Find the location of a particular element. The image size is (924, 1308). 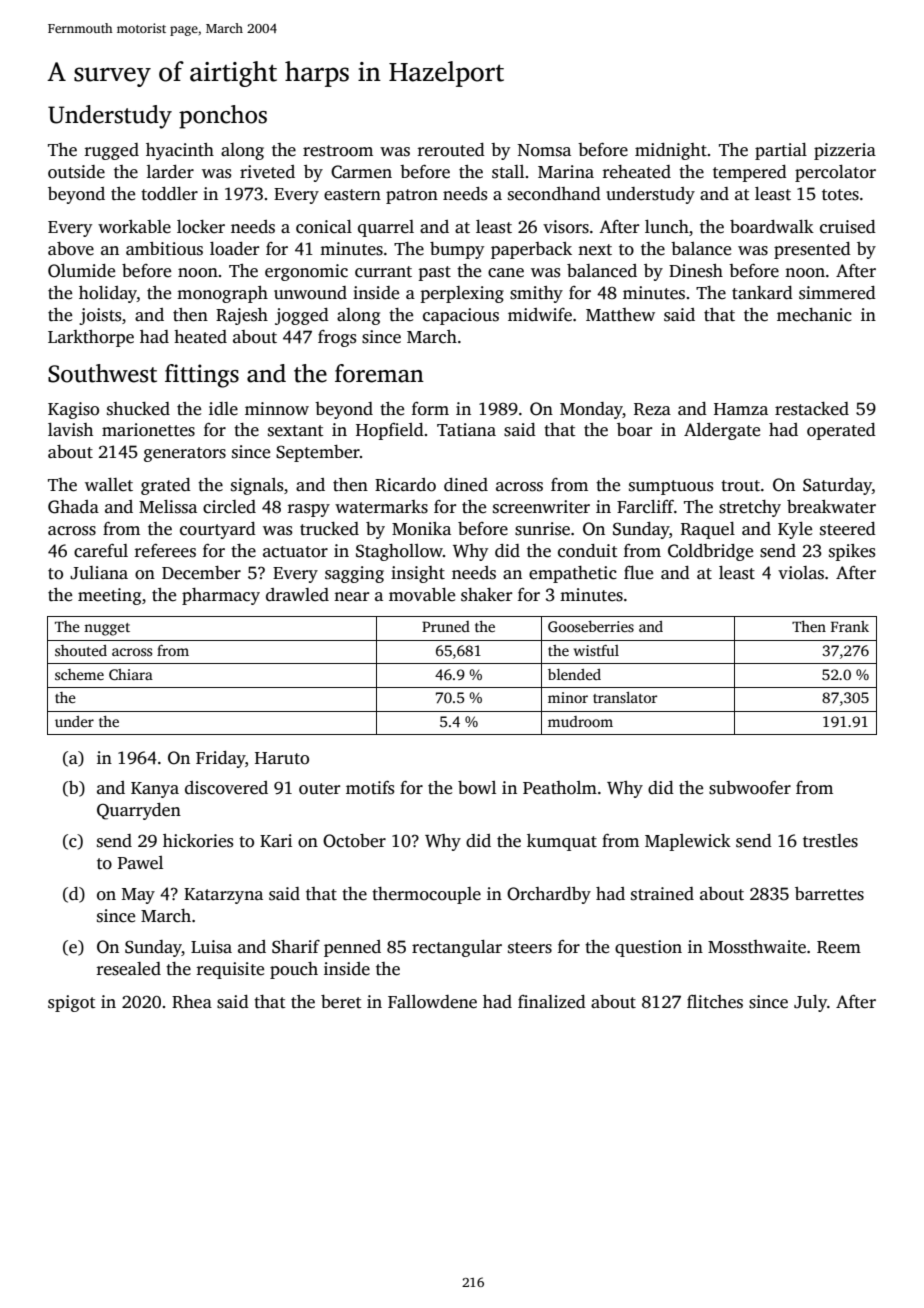

Katarzyna is located at coordinates (223, 896).
